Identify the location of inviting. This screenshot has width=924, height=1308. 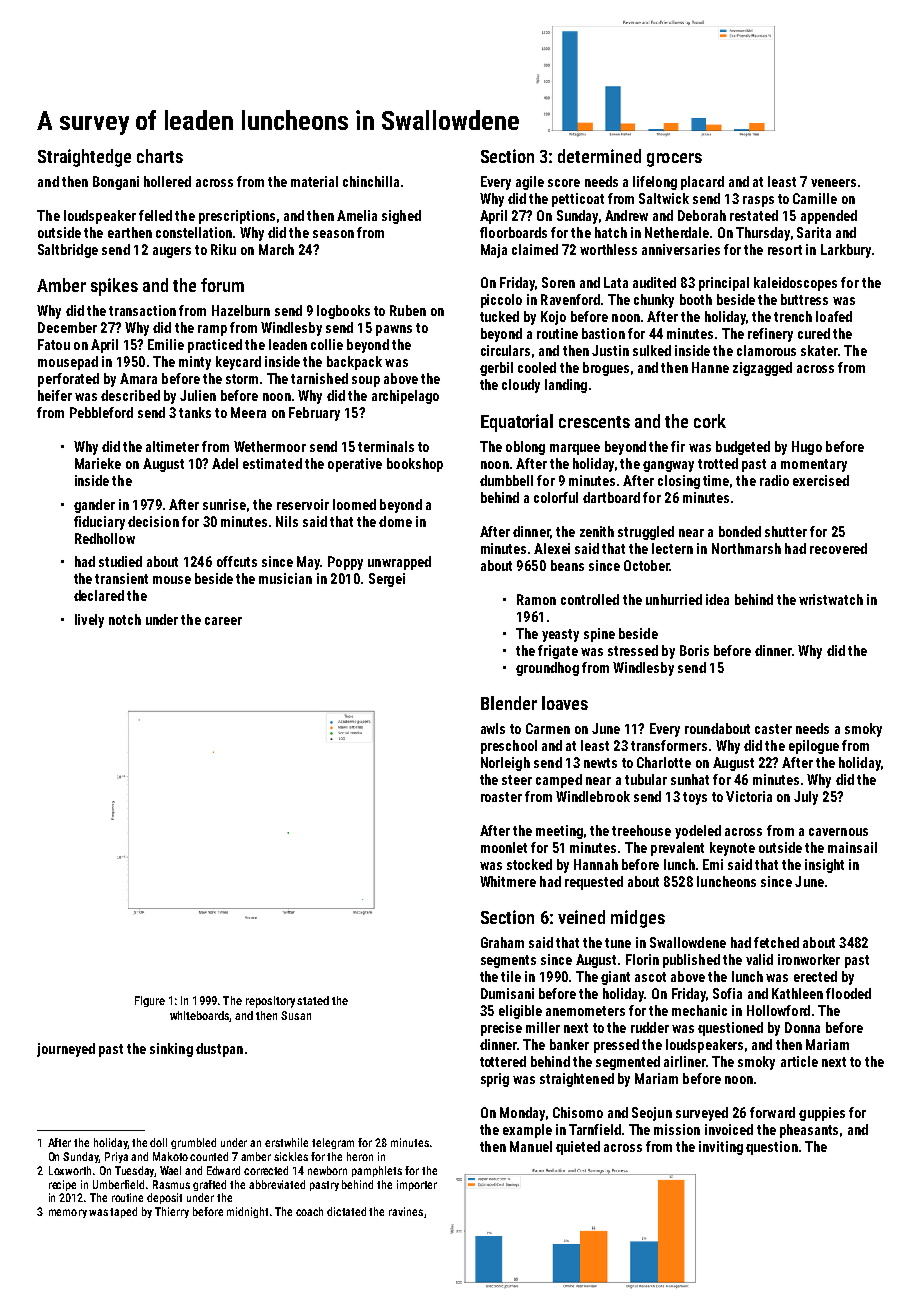
(721, 1148).
